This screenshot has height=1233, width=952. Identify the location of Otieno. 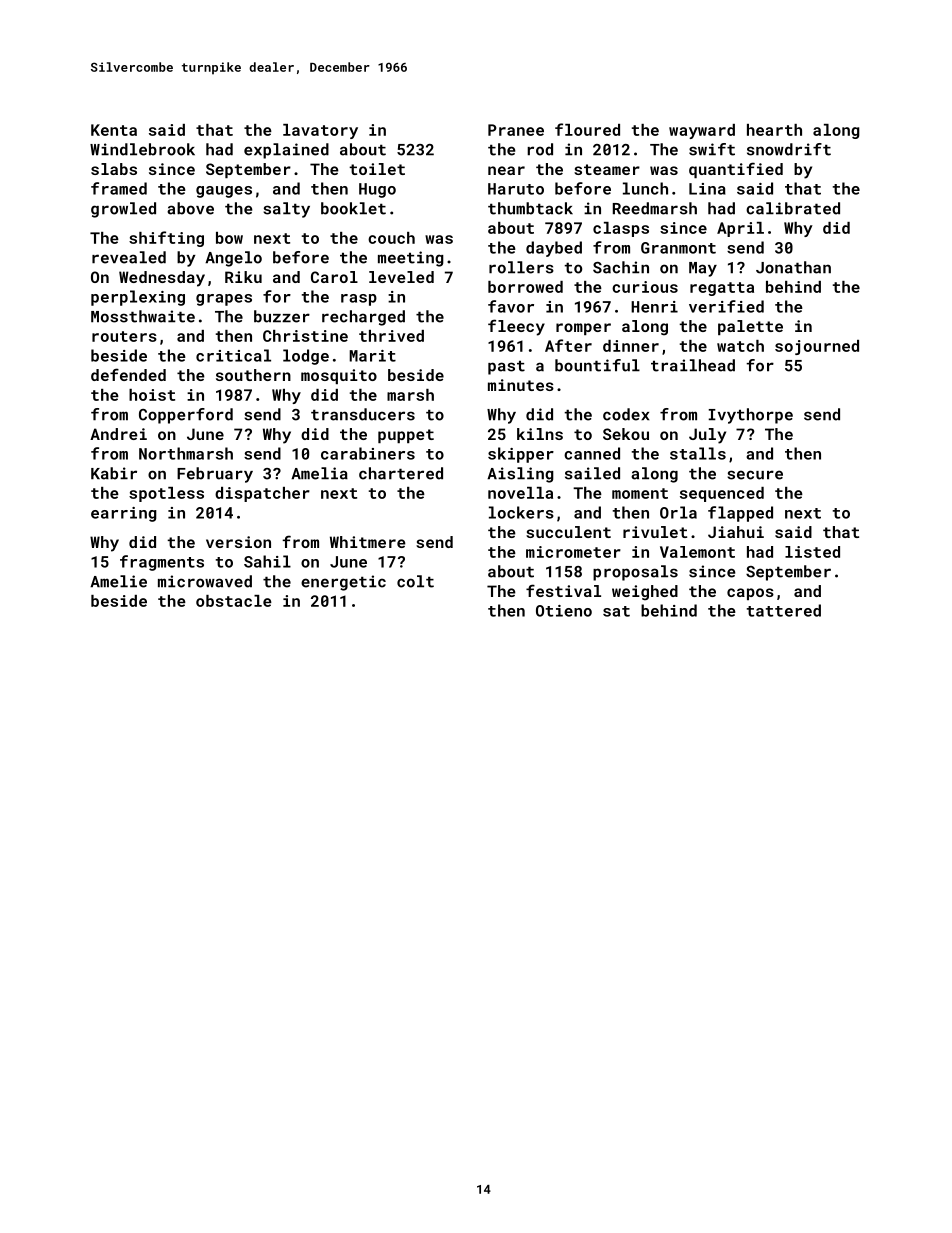
(564, 611).
